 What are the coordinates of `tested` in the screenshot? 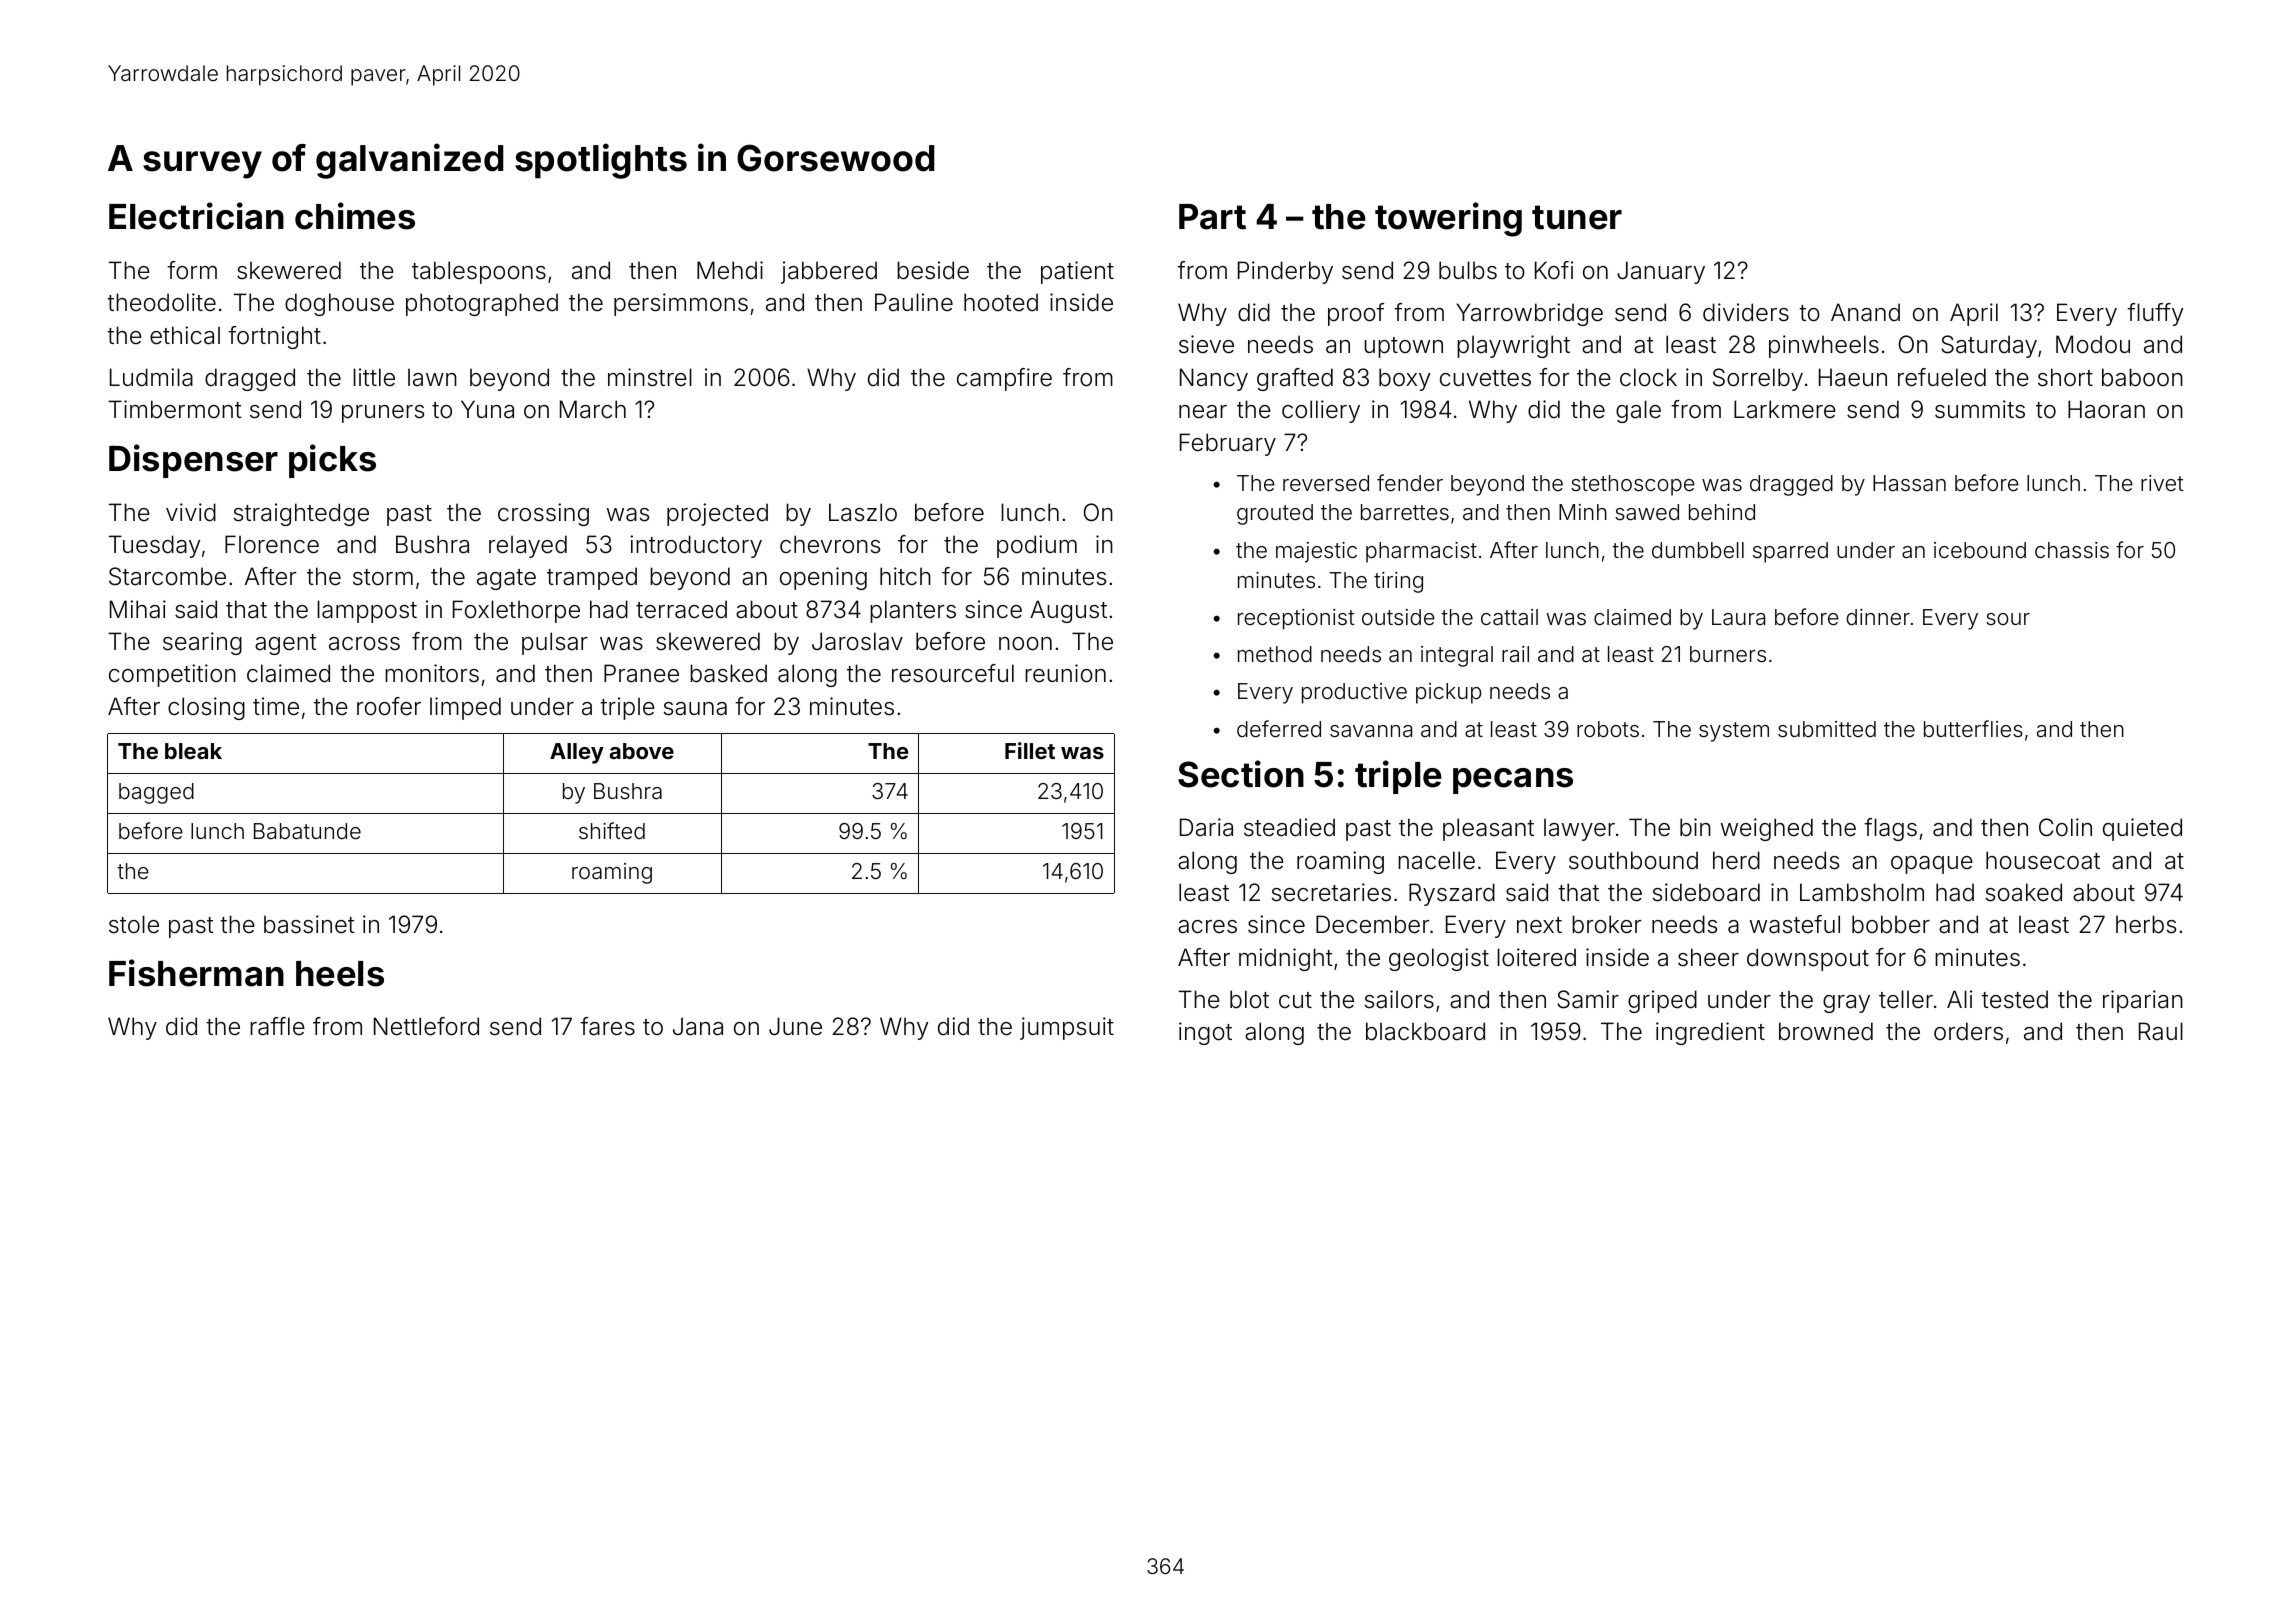 It's located at (2015, 999).
